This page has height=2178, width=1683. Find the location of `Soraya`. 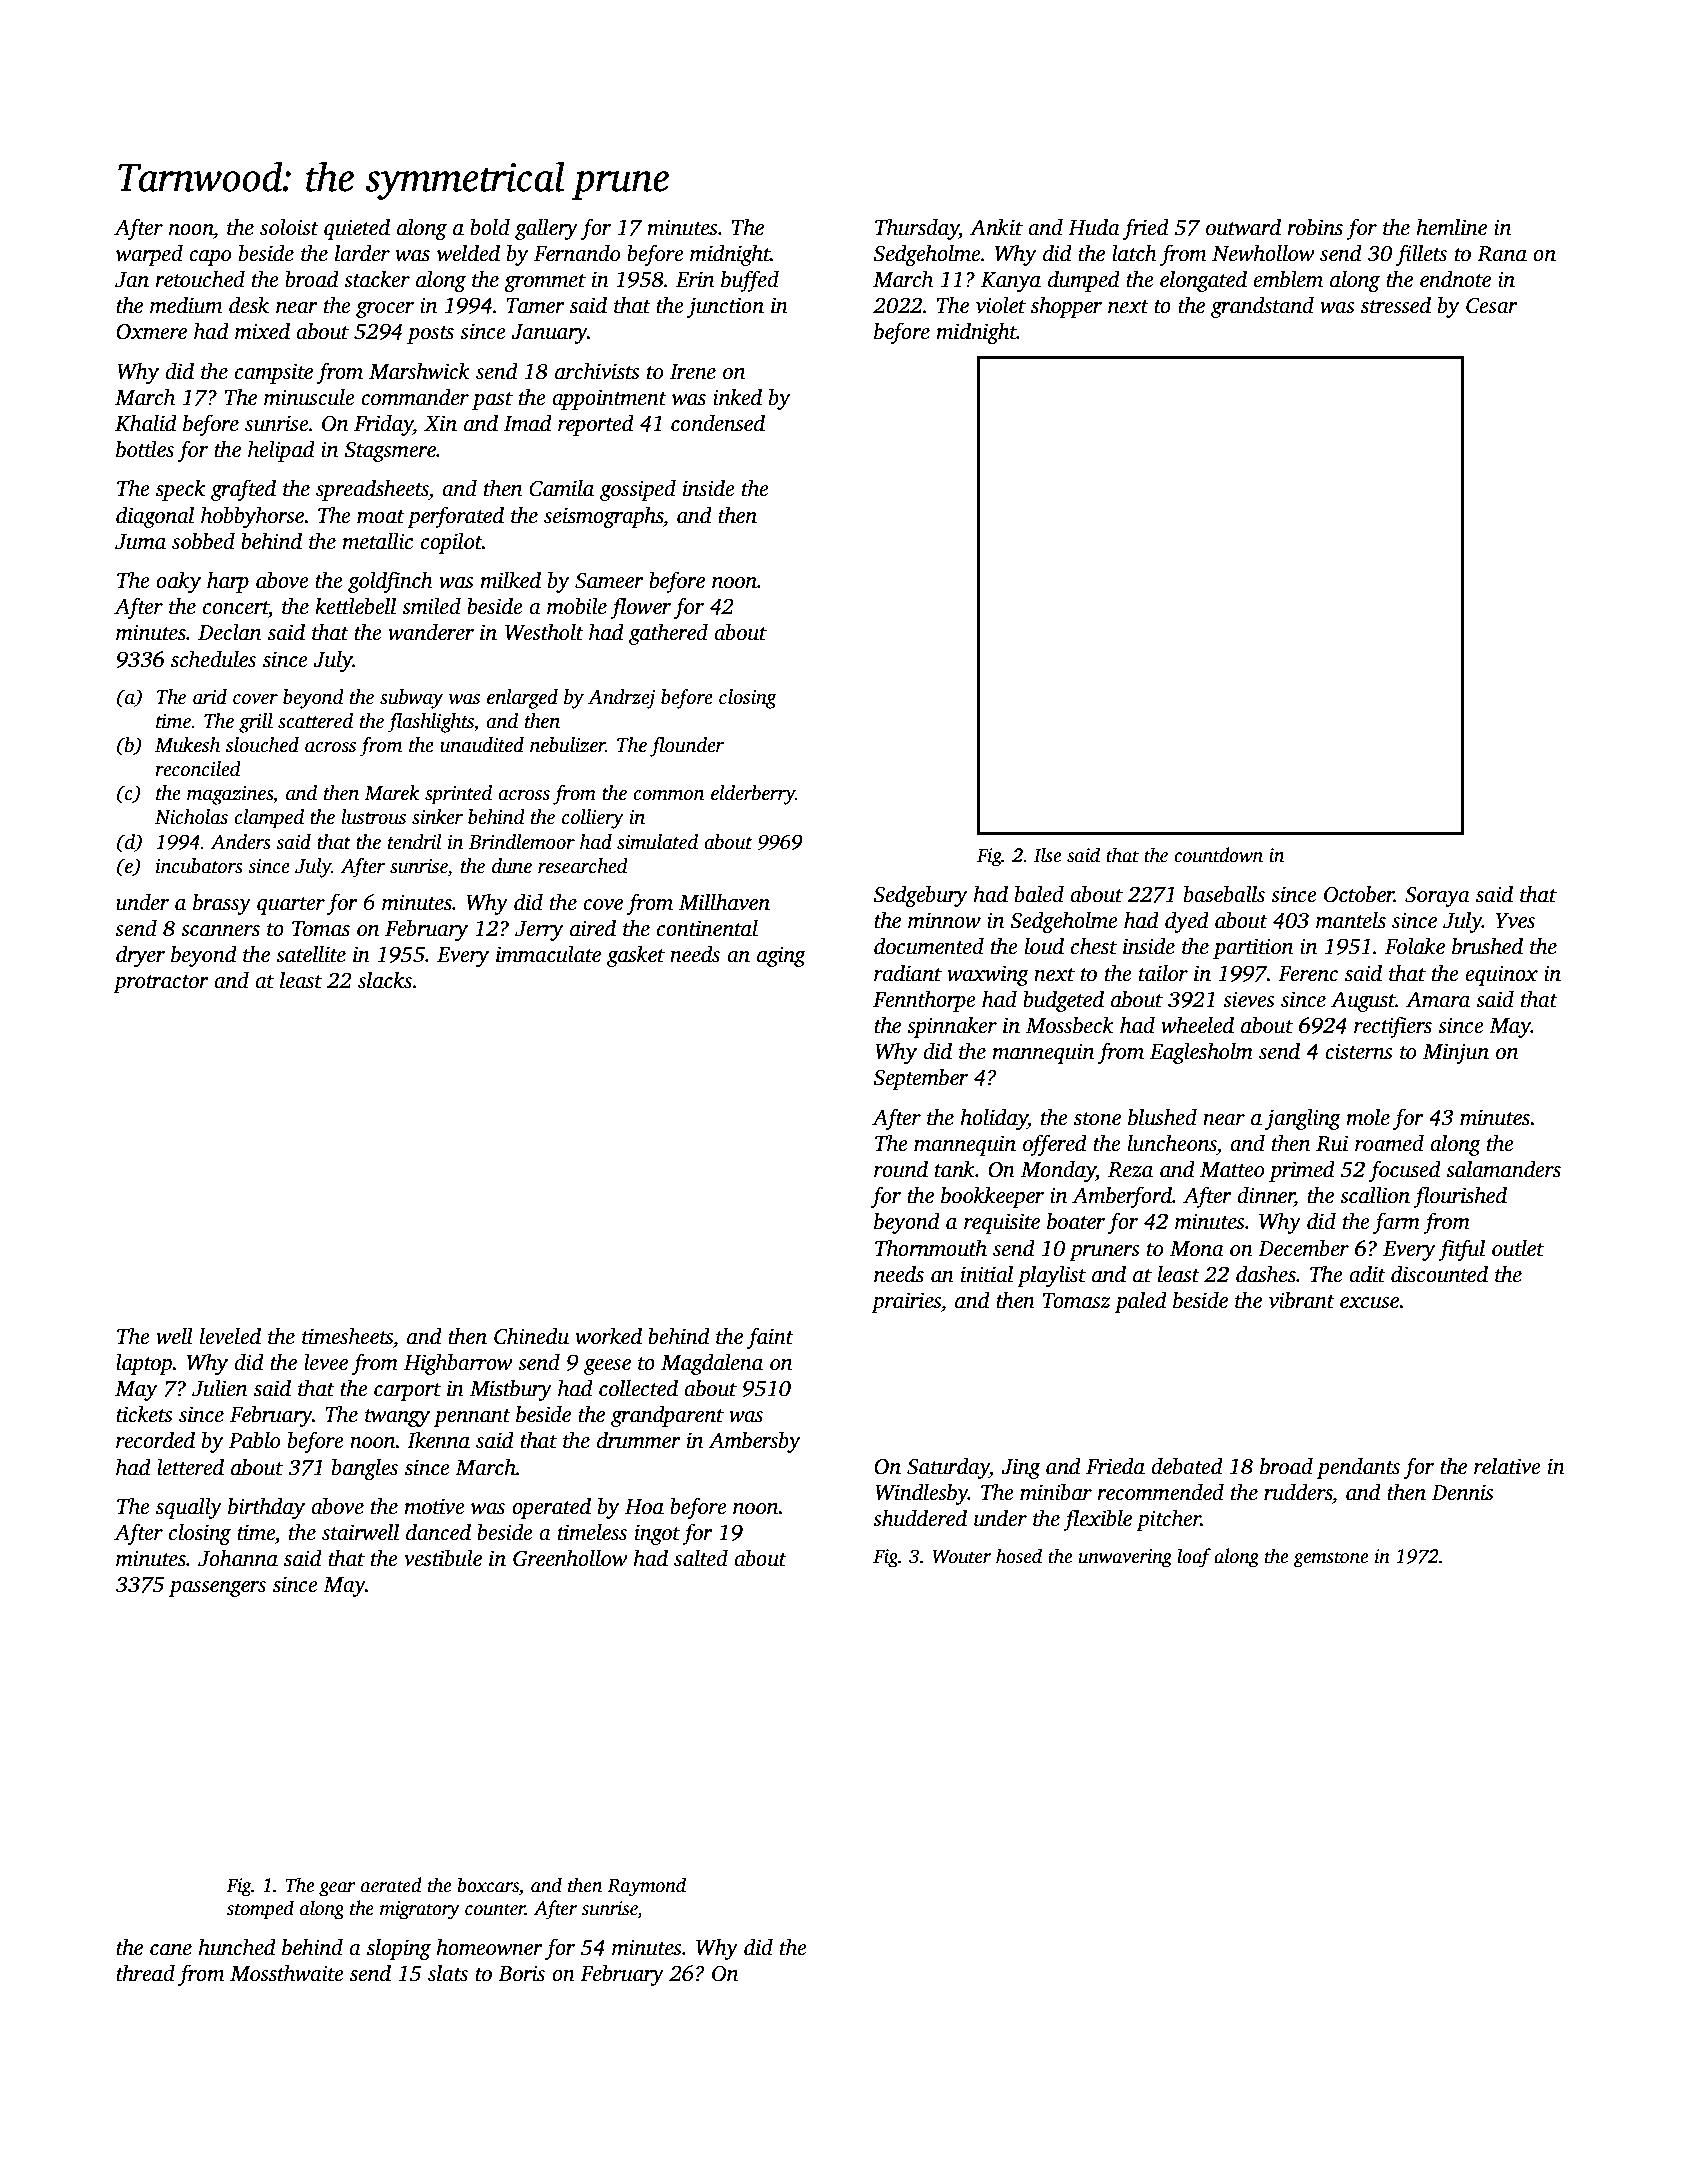

Soraya is located at coordinates (1437, 897).
